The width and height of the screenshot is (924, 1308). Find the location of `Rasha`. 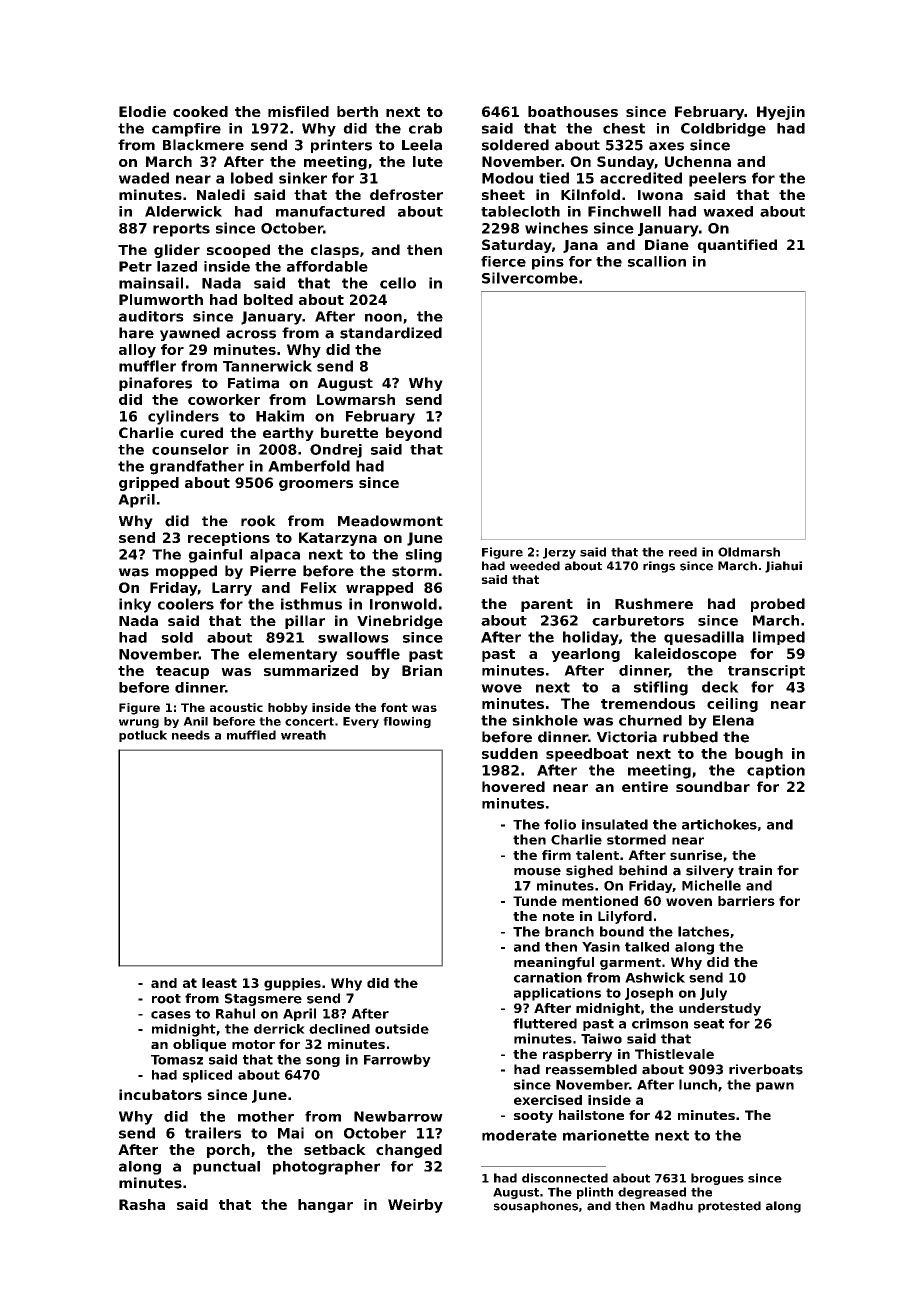

Rasha is located at coordinates (142, 1204).
